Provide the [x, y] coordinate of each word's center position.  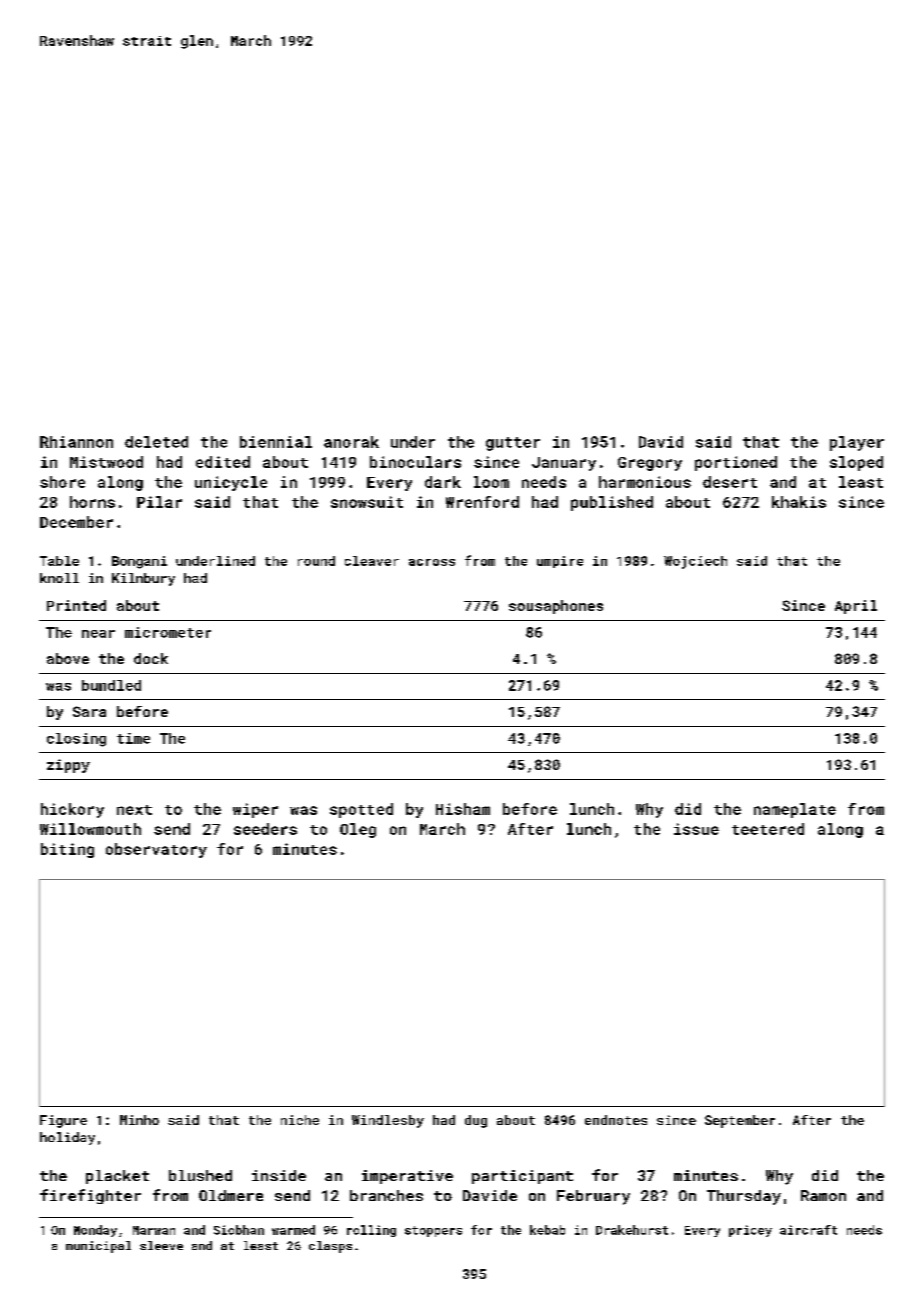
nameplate [795, 810]
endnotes [616, 1120]
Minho [139, 1120]
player [857, 443]
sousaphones [556, 607]
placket [117, 1177]
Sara [89, 711]
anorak [351, 442]
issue [696, 829]
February [593, 1197]
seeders [265, 829]
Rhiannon [76, 442]
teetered [768, 829]
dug [476, 1121]
